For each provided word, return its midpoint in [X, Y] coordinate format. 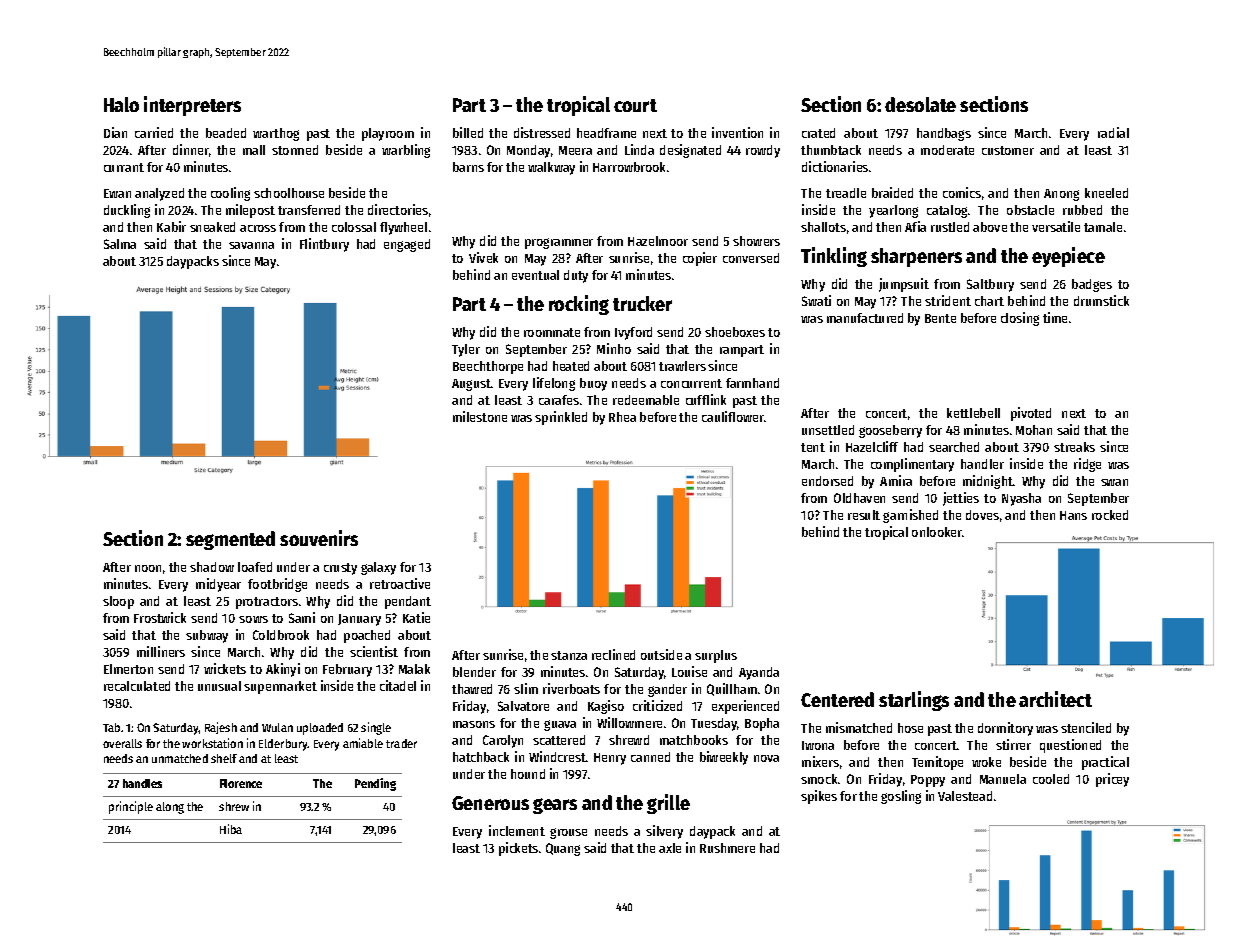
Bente [940, 318]
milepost [250, 211]
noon [148, 568]
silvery [664, 832]
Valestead [965, 796]
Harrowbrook [629, 167]
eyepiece [1068, 257]
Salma [120, 244]
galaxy [378, 568]
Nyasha [1021, 499]
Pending [375, 784]
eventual [535, 275]
